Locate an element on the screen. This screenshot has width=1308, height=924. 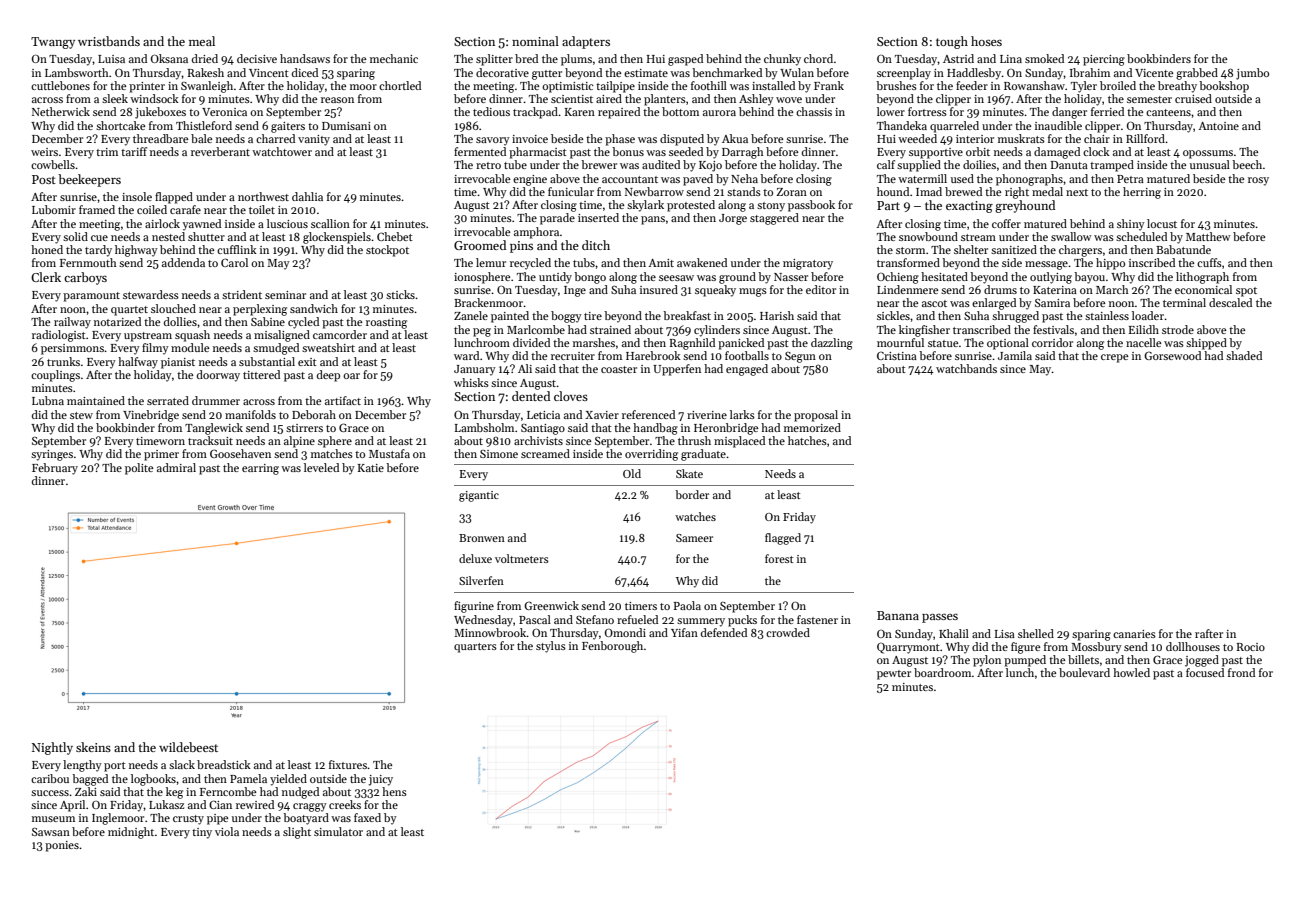
Rowanshaw is located at coordinates (1034, 85).
